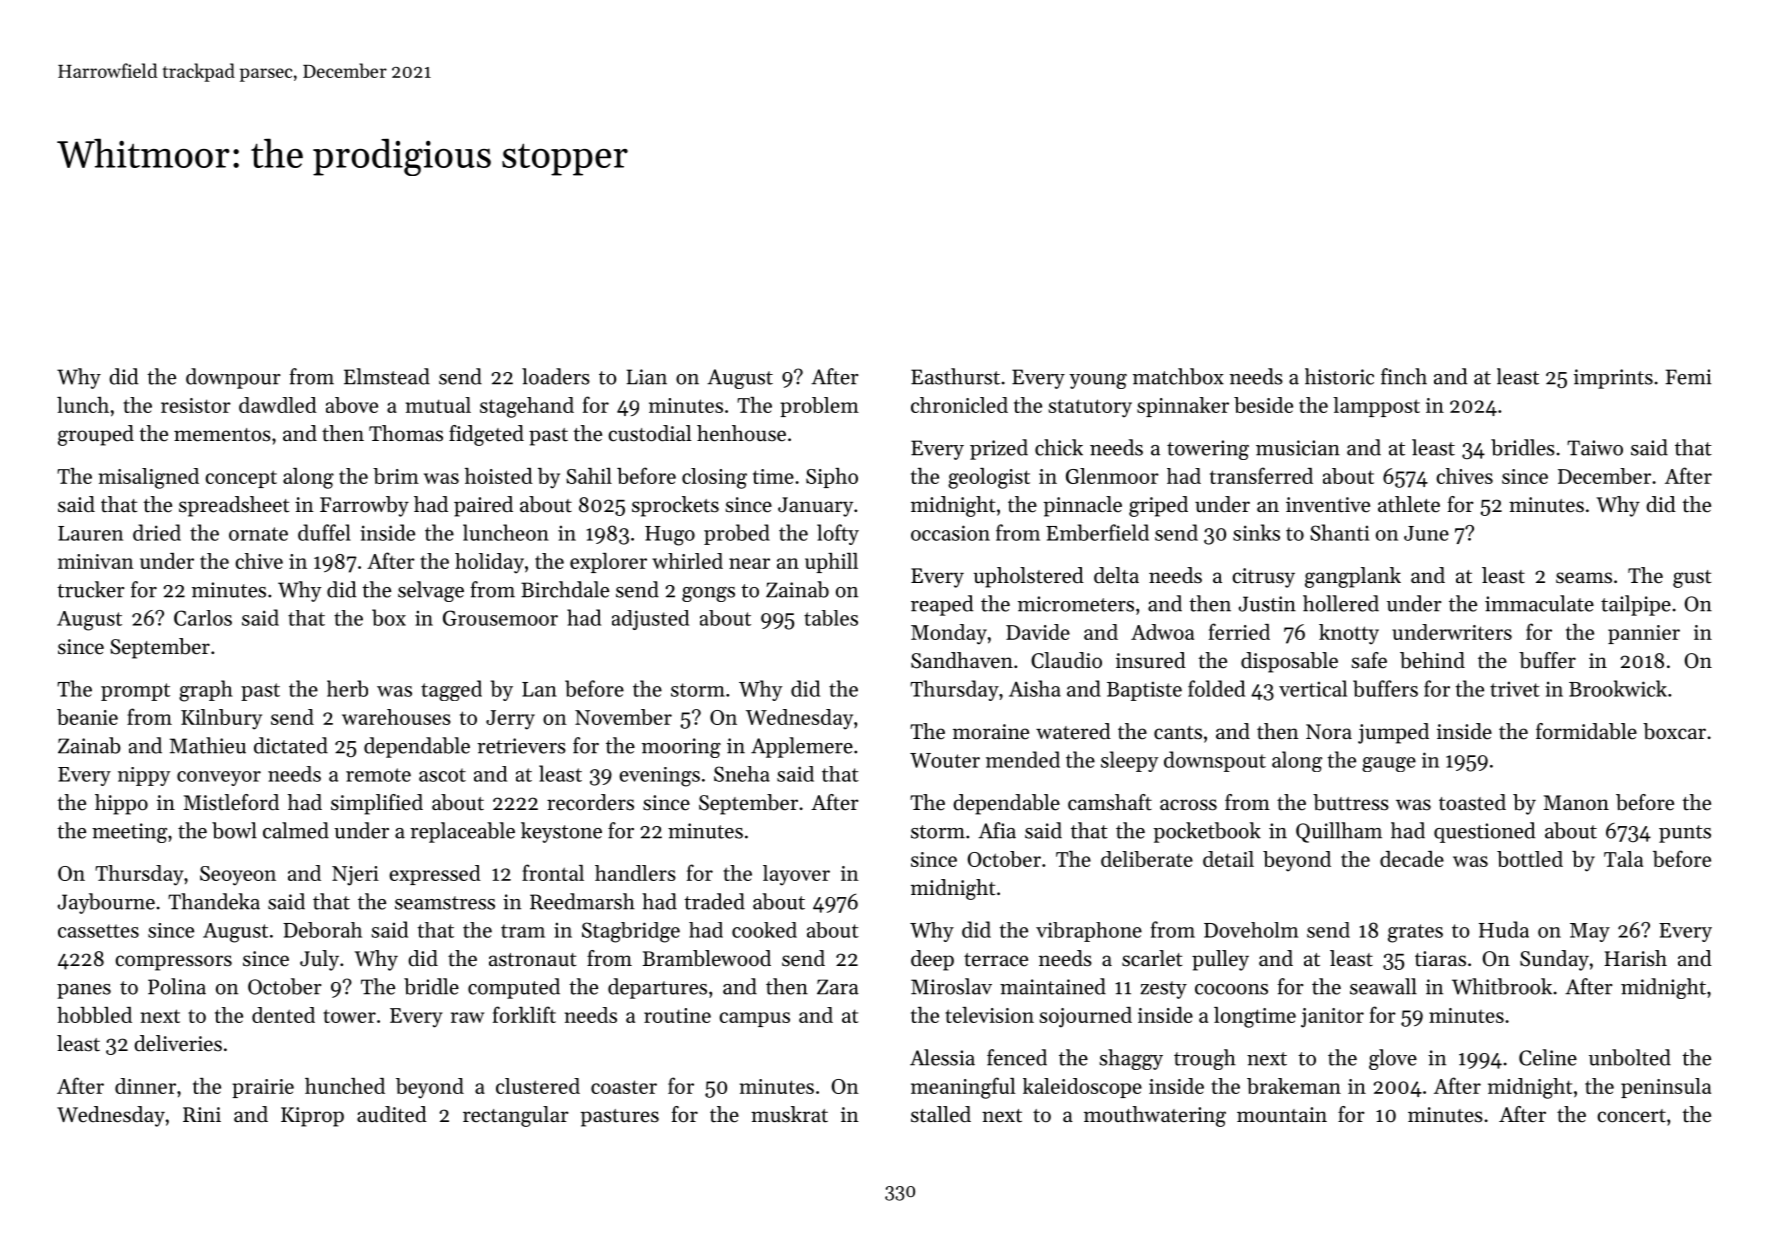  I want to click on athlete, so click(1409, 504).
